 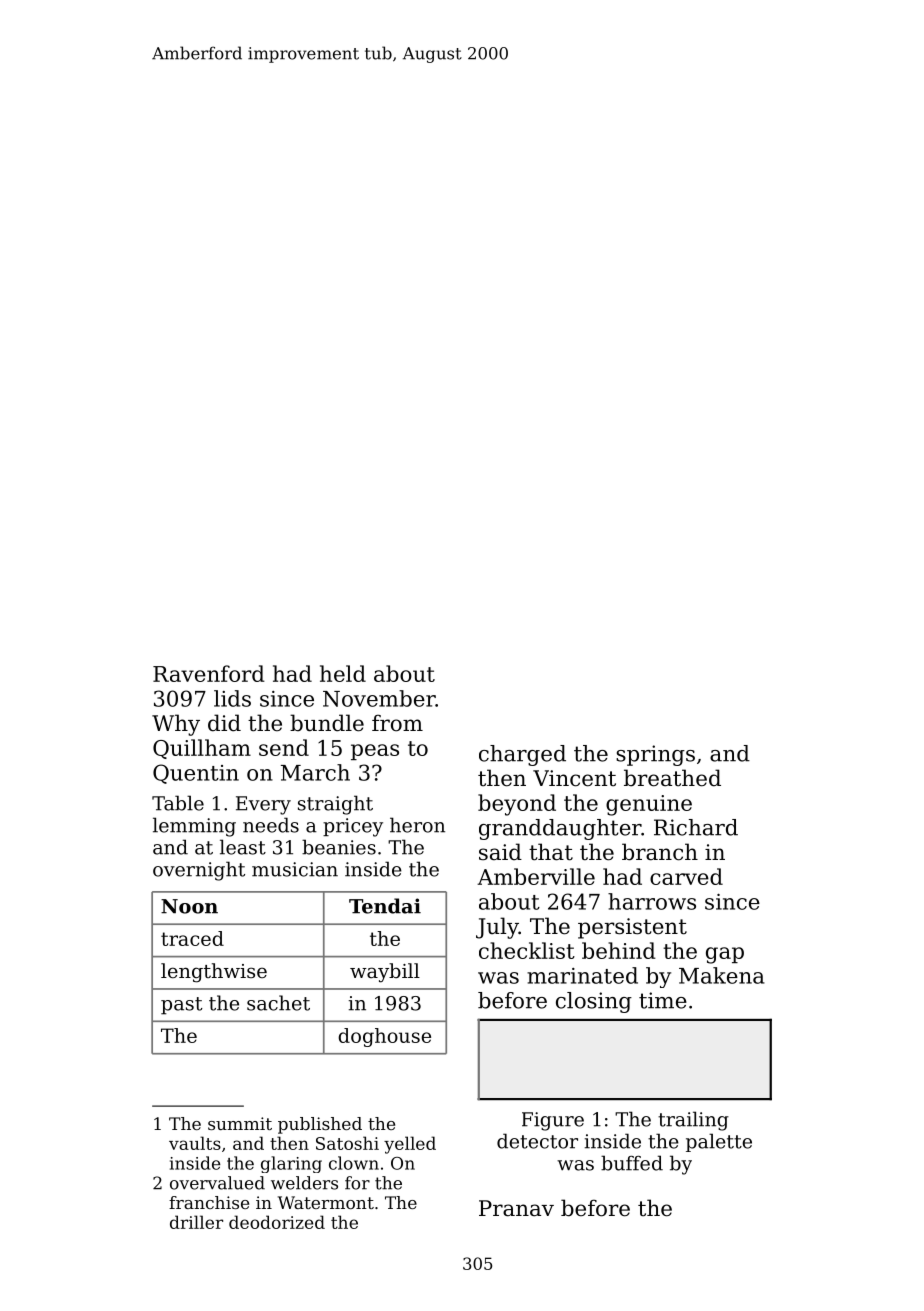 I want to click on held, so click(x=343, y=673).
